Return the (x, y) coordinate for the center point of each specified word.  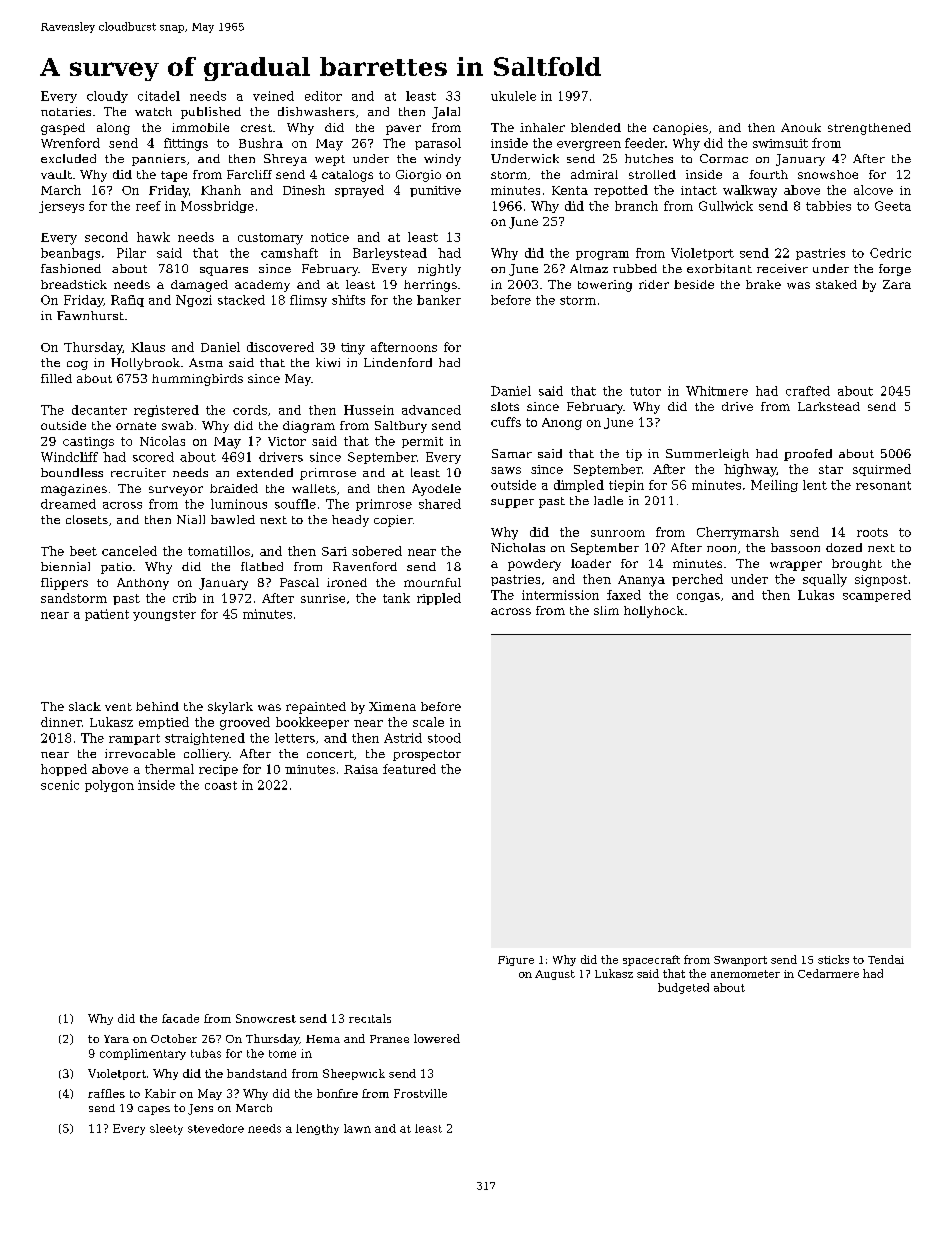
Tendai (886, 959)
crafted (808, 391)
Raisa (361, 769)
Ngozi (194, 301)
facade (180, 1018)
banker (439, 300)
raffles (106, 1093)
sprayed (359, 191)
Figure (516, 961)
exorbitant (719, 268)
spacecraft (651, 960)
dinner (61, 722)
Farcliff (249, 174)
